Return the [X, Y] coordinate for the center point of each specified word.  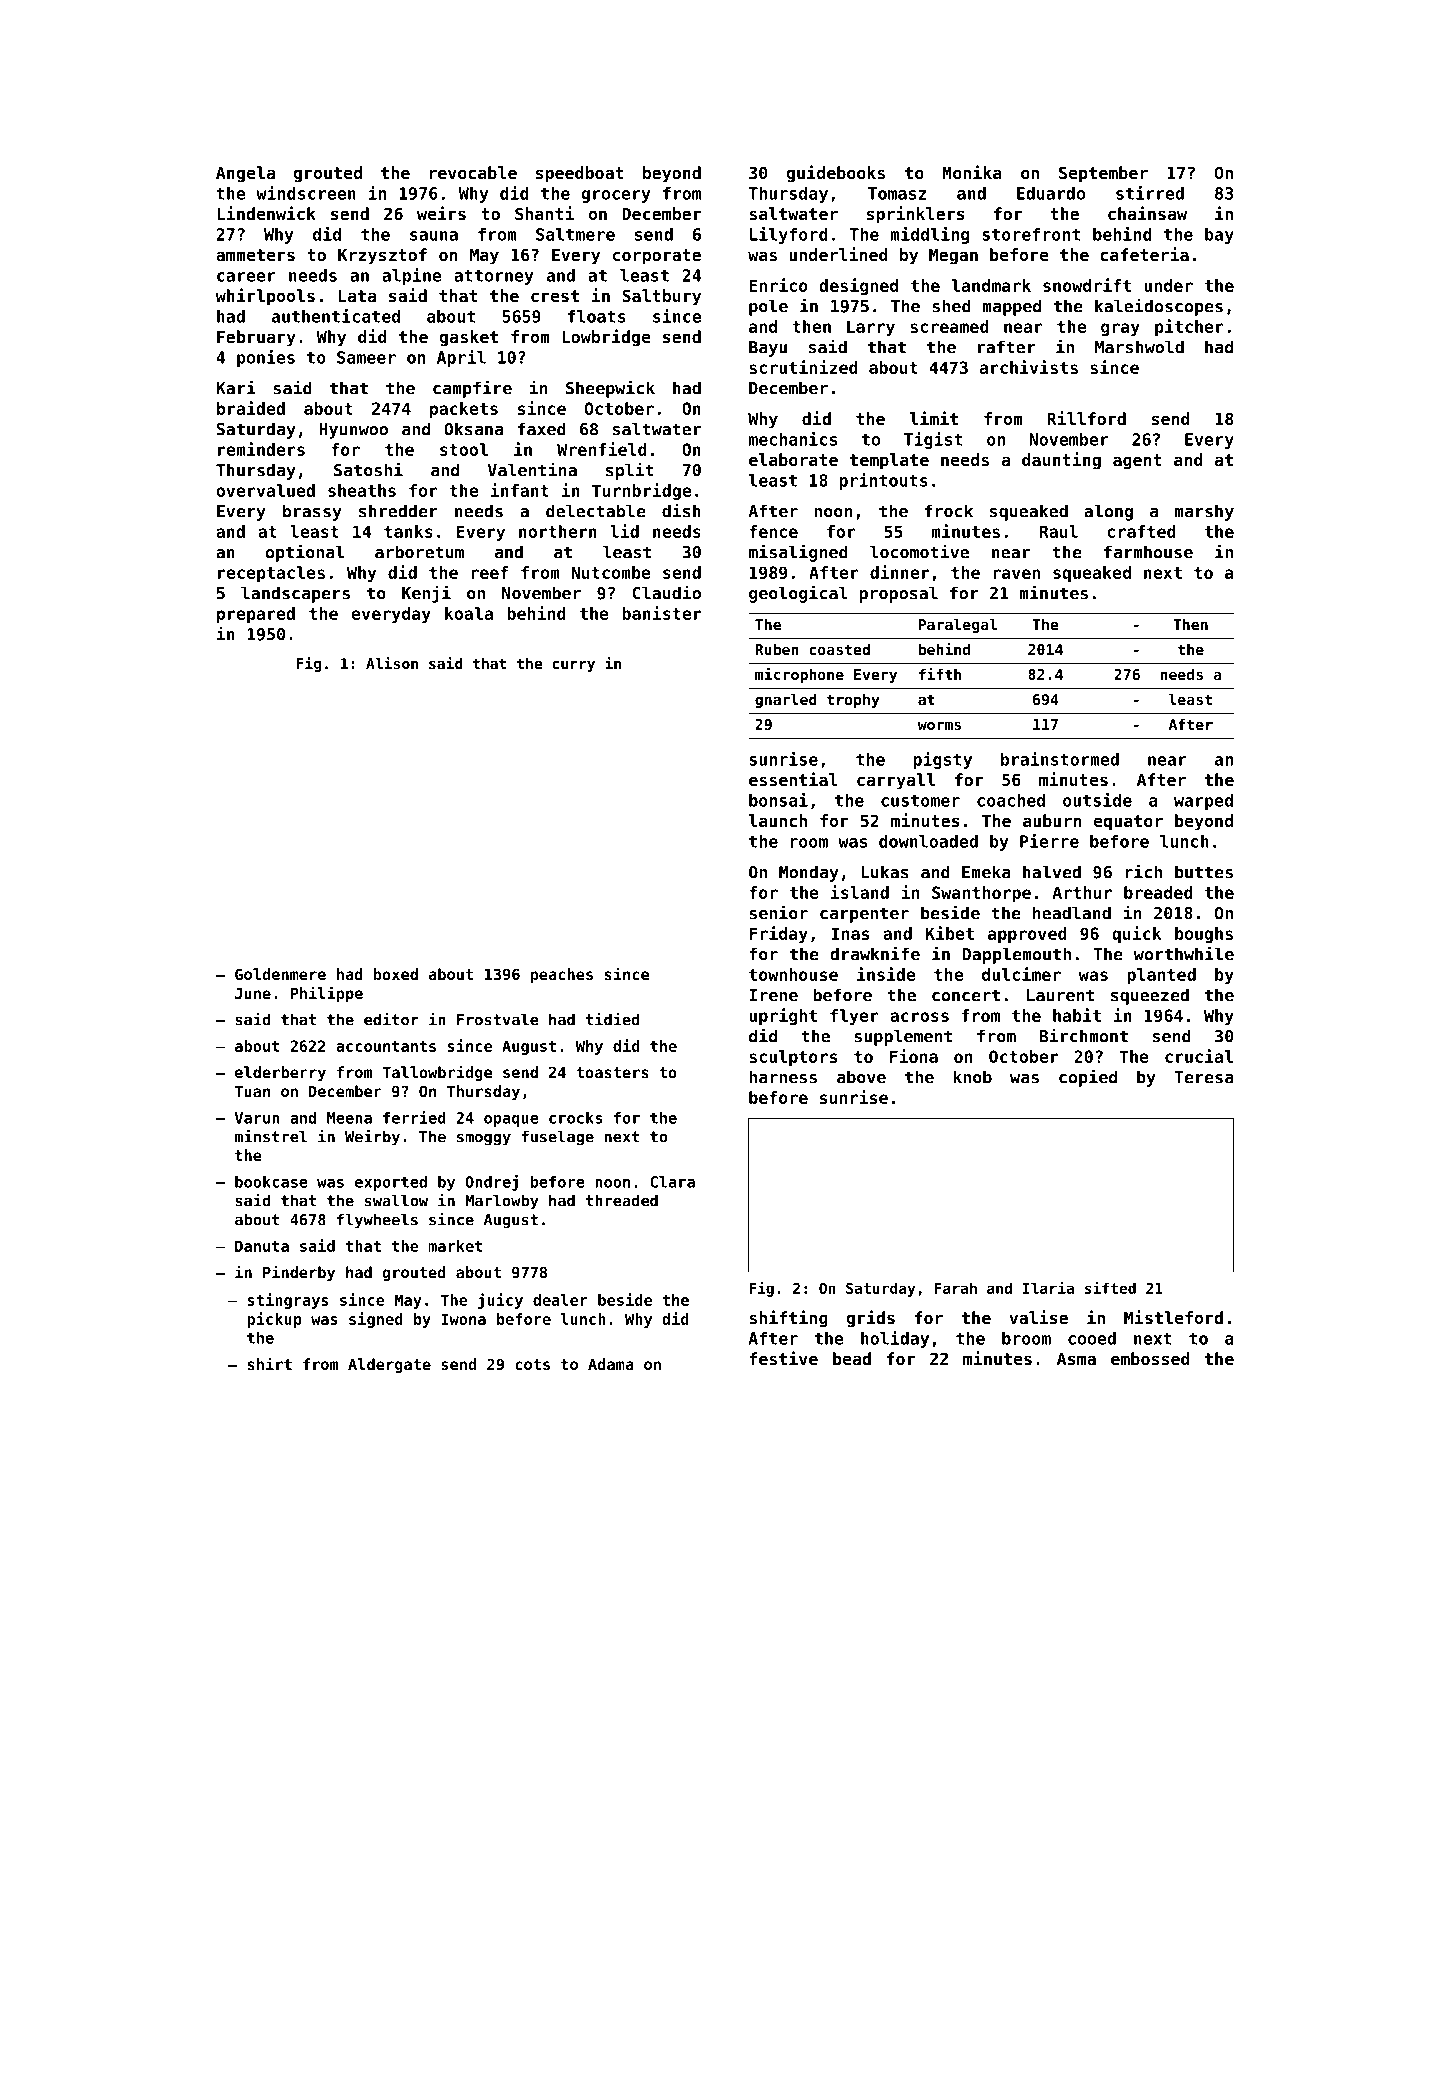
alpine [412, 276]
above [861, 1077]
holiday [895, 1339]
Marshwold [1139, 347]
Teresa [1204, 1077]
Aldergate [389, 1365]
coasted [840, 649]
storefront [1031, 234]
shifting [788, 1319]
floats [597, 316]
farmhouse [1148, 552]
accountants [386, 1046]
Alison [392, 663]
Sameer [366, 357]
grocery [616, 196]
